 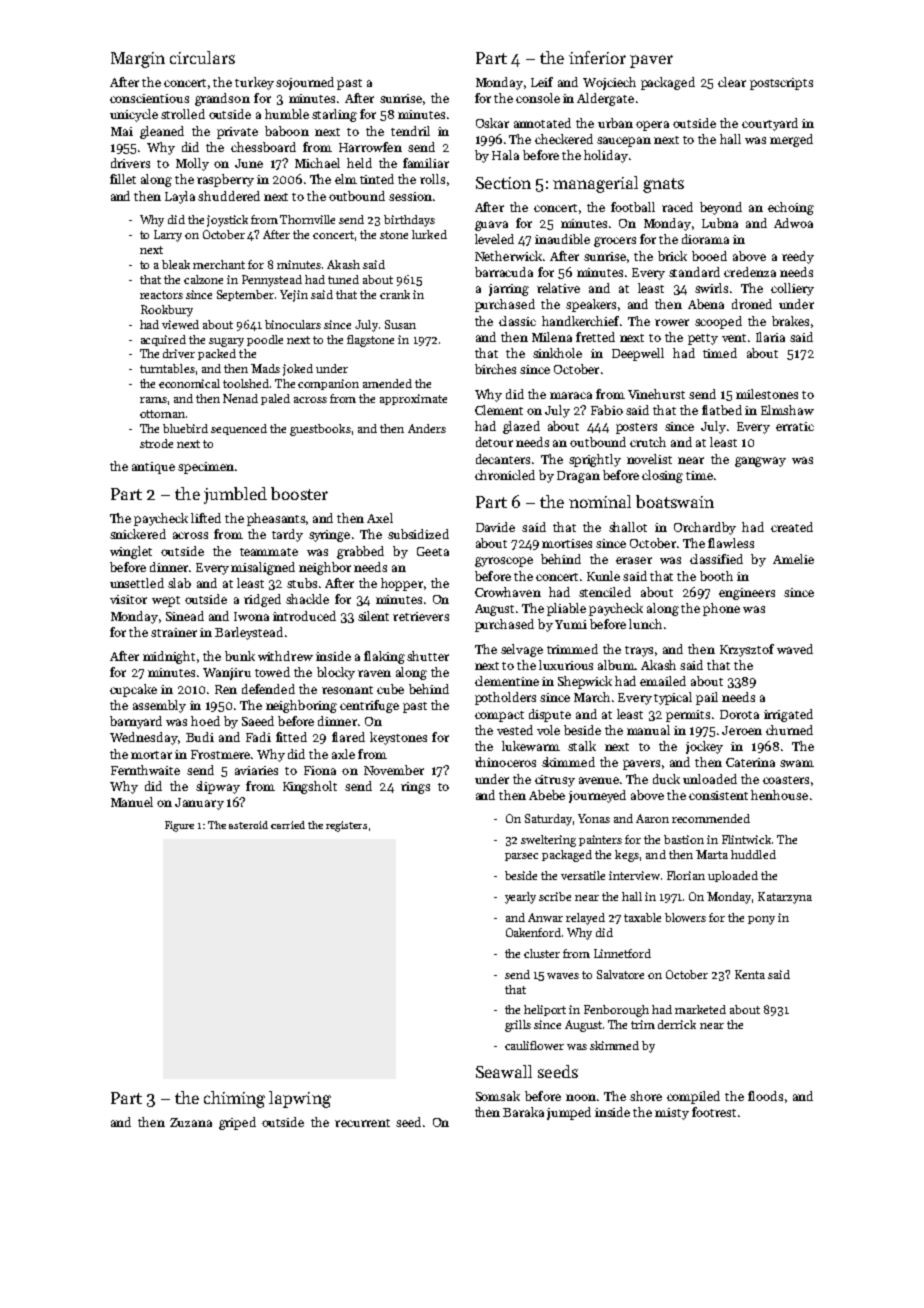 I want to click on Crowhaven, so click(x=508, y=592).
